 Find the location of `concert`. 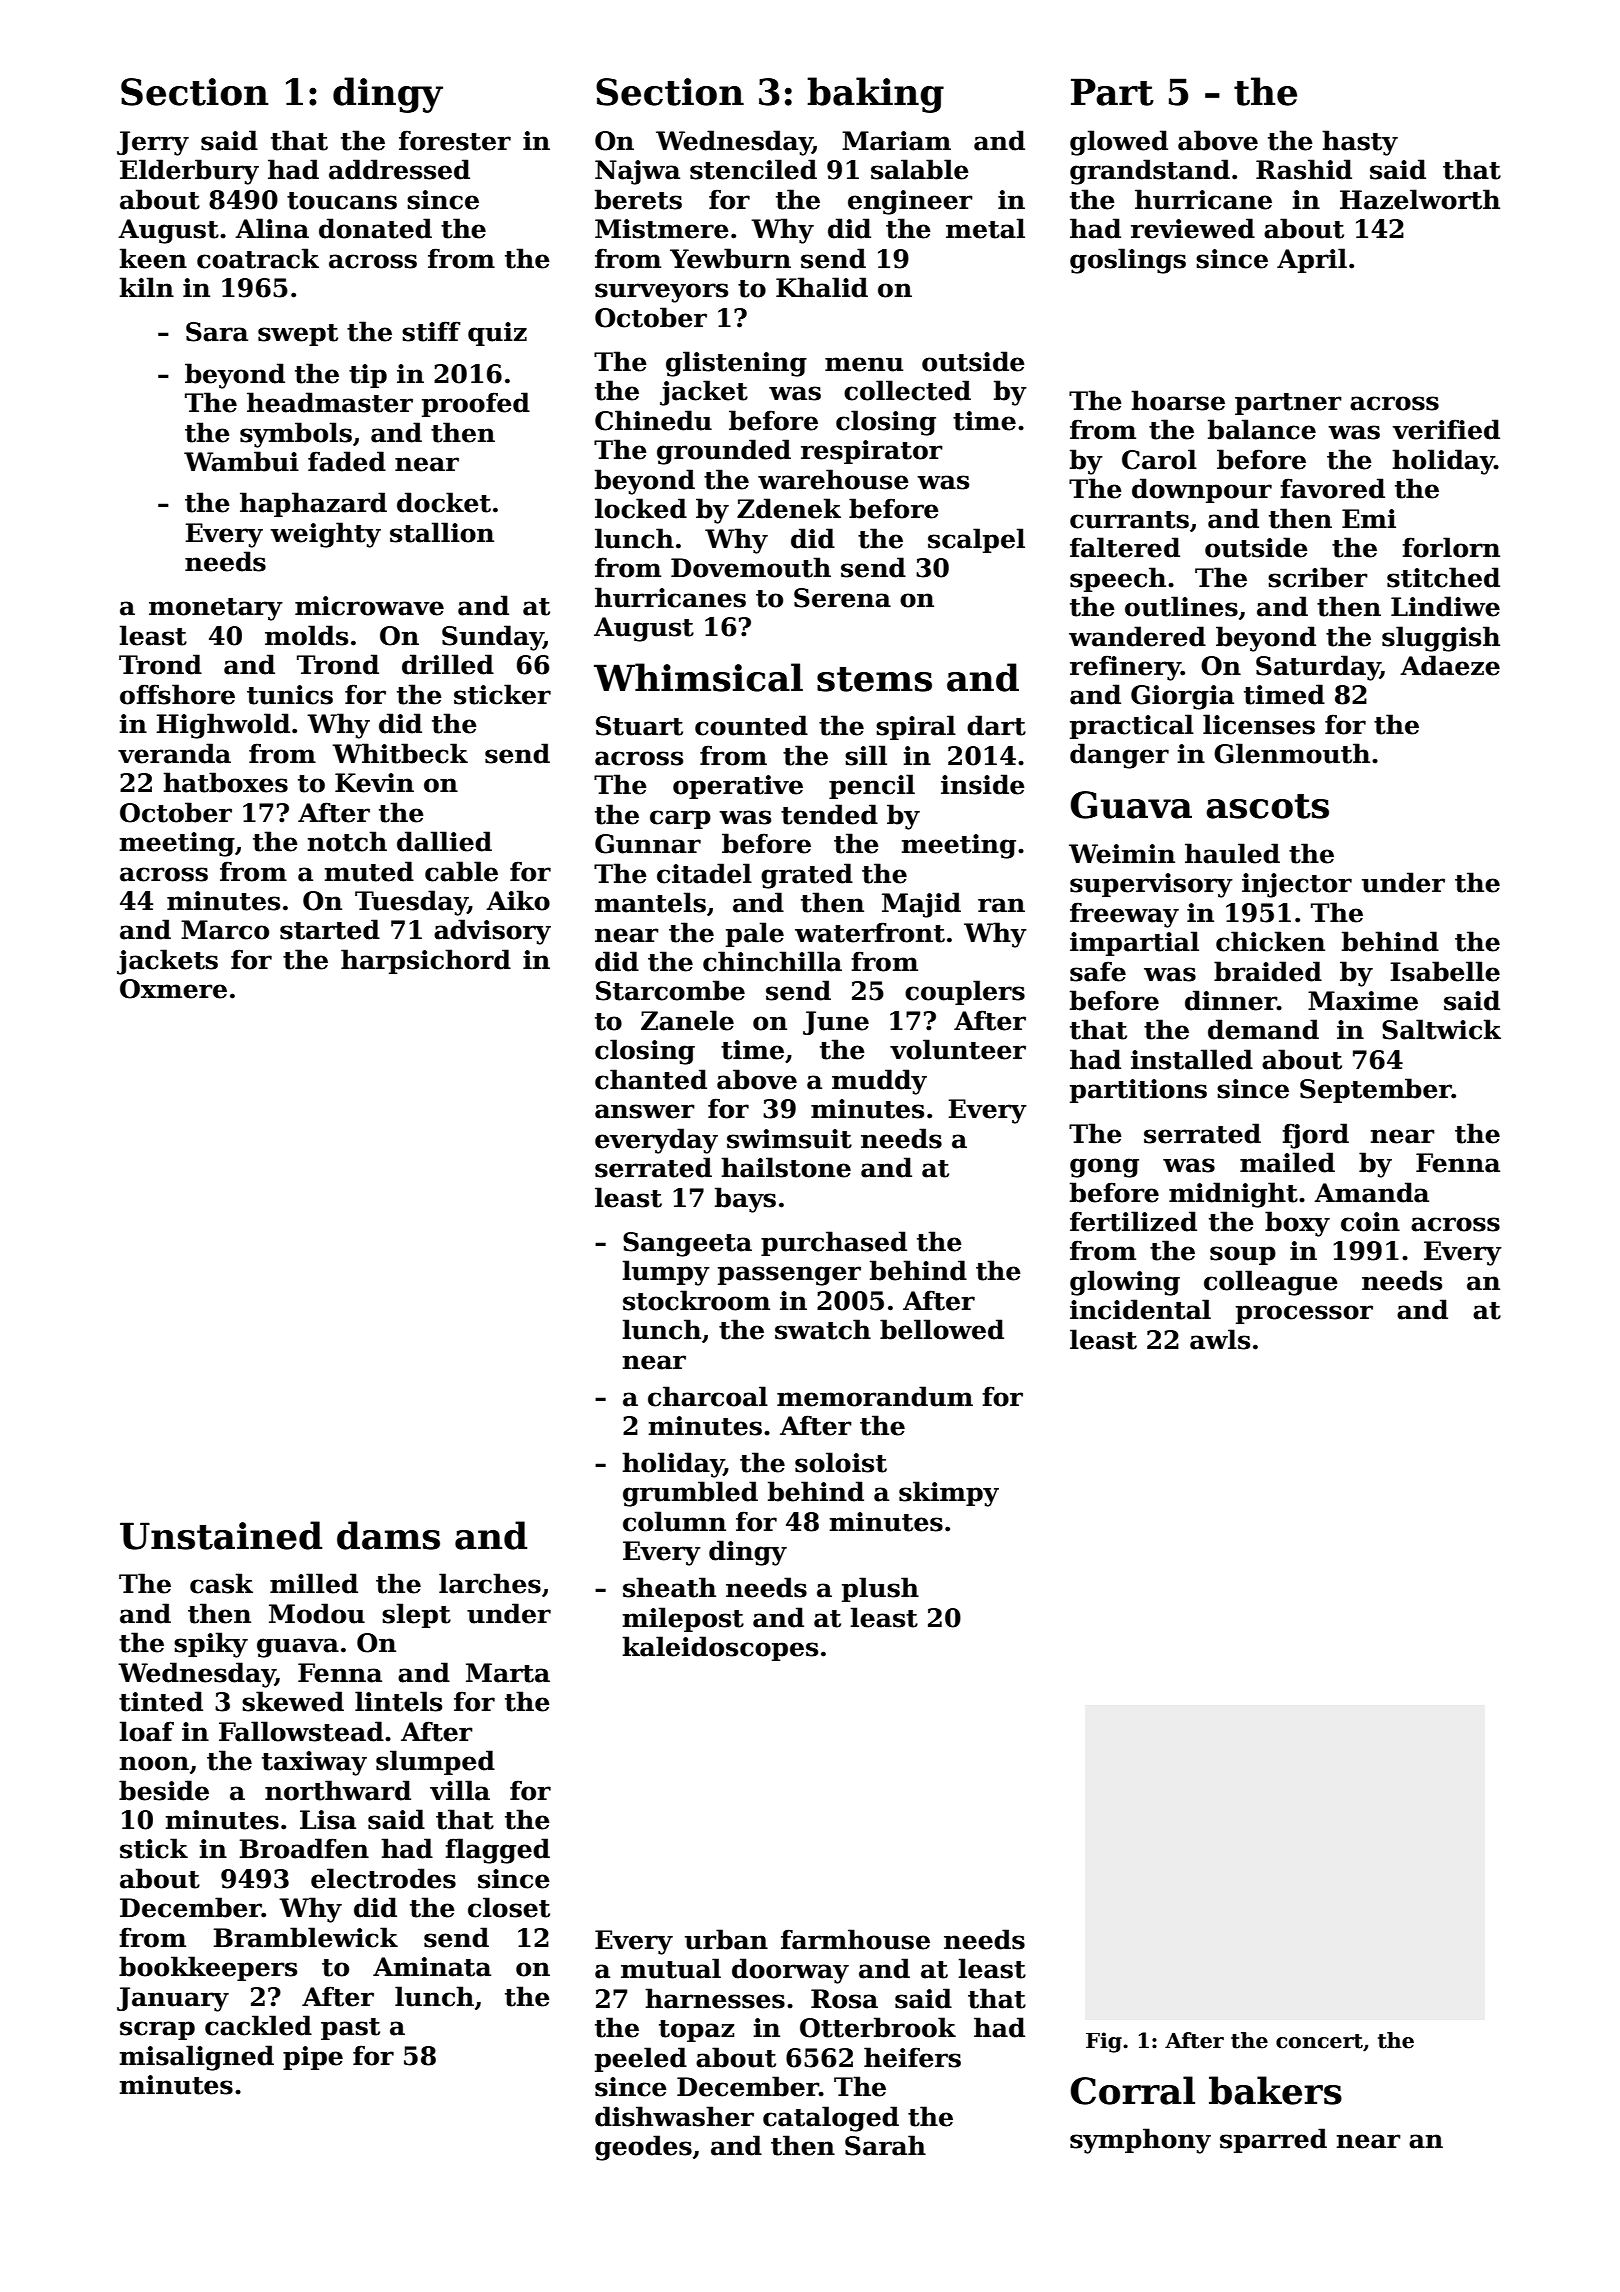

concert is located at coordinates (1319, 2041).
